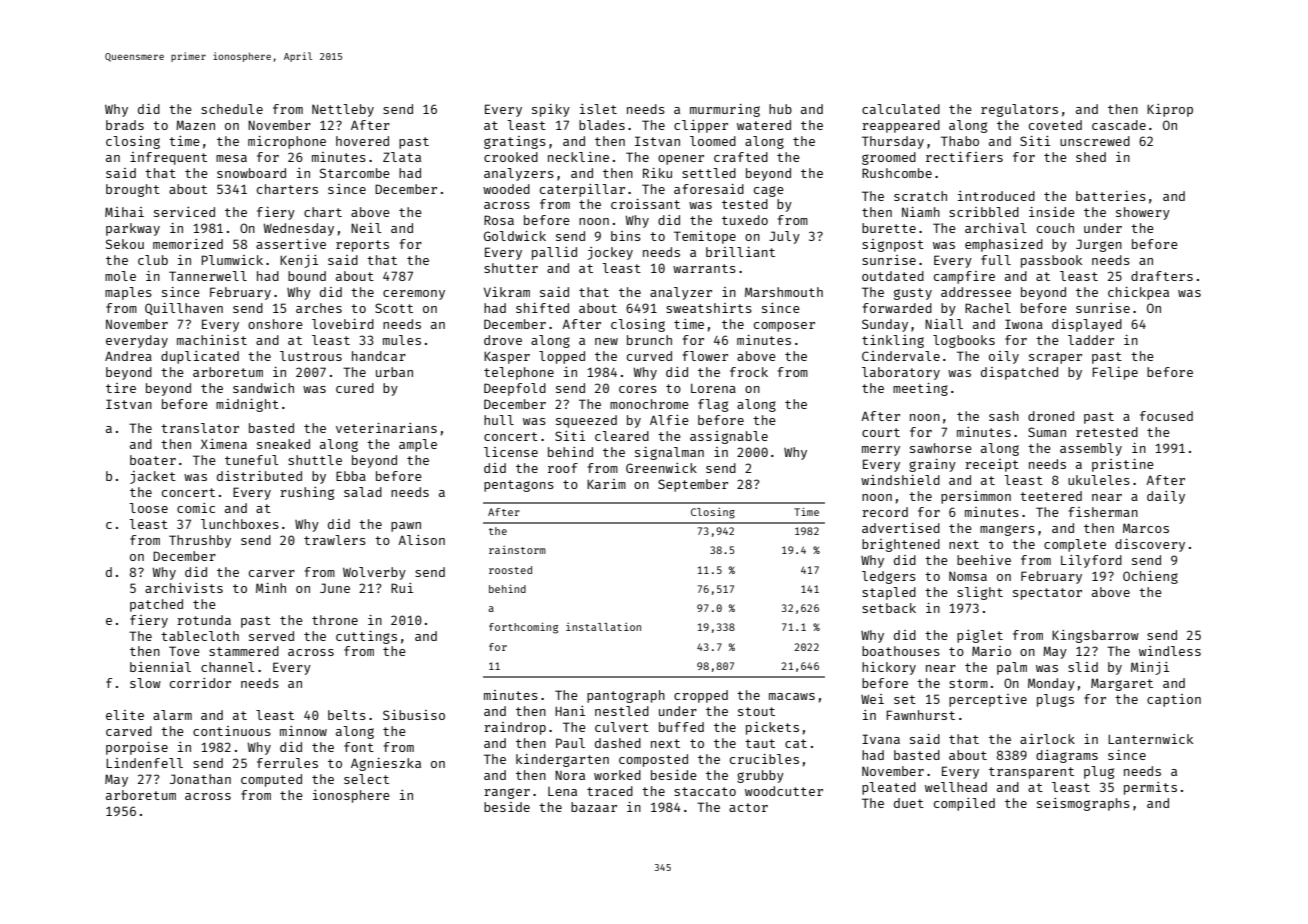 This screenshot has height=924, width=1308. What do you see at coordinates (374, 573) in the screenshot?
I see `Wolverby` at bounding box center [374, 573].
